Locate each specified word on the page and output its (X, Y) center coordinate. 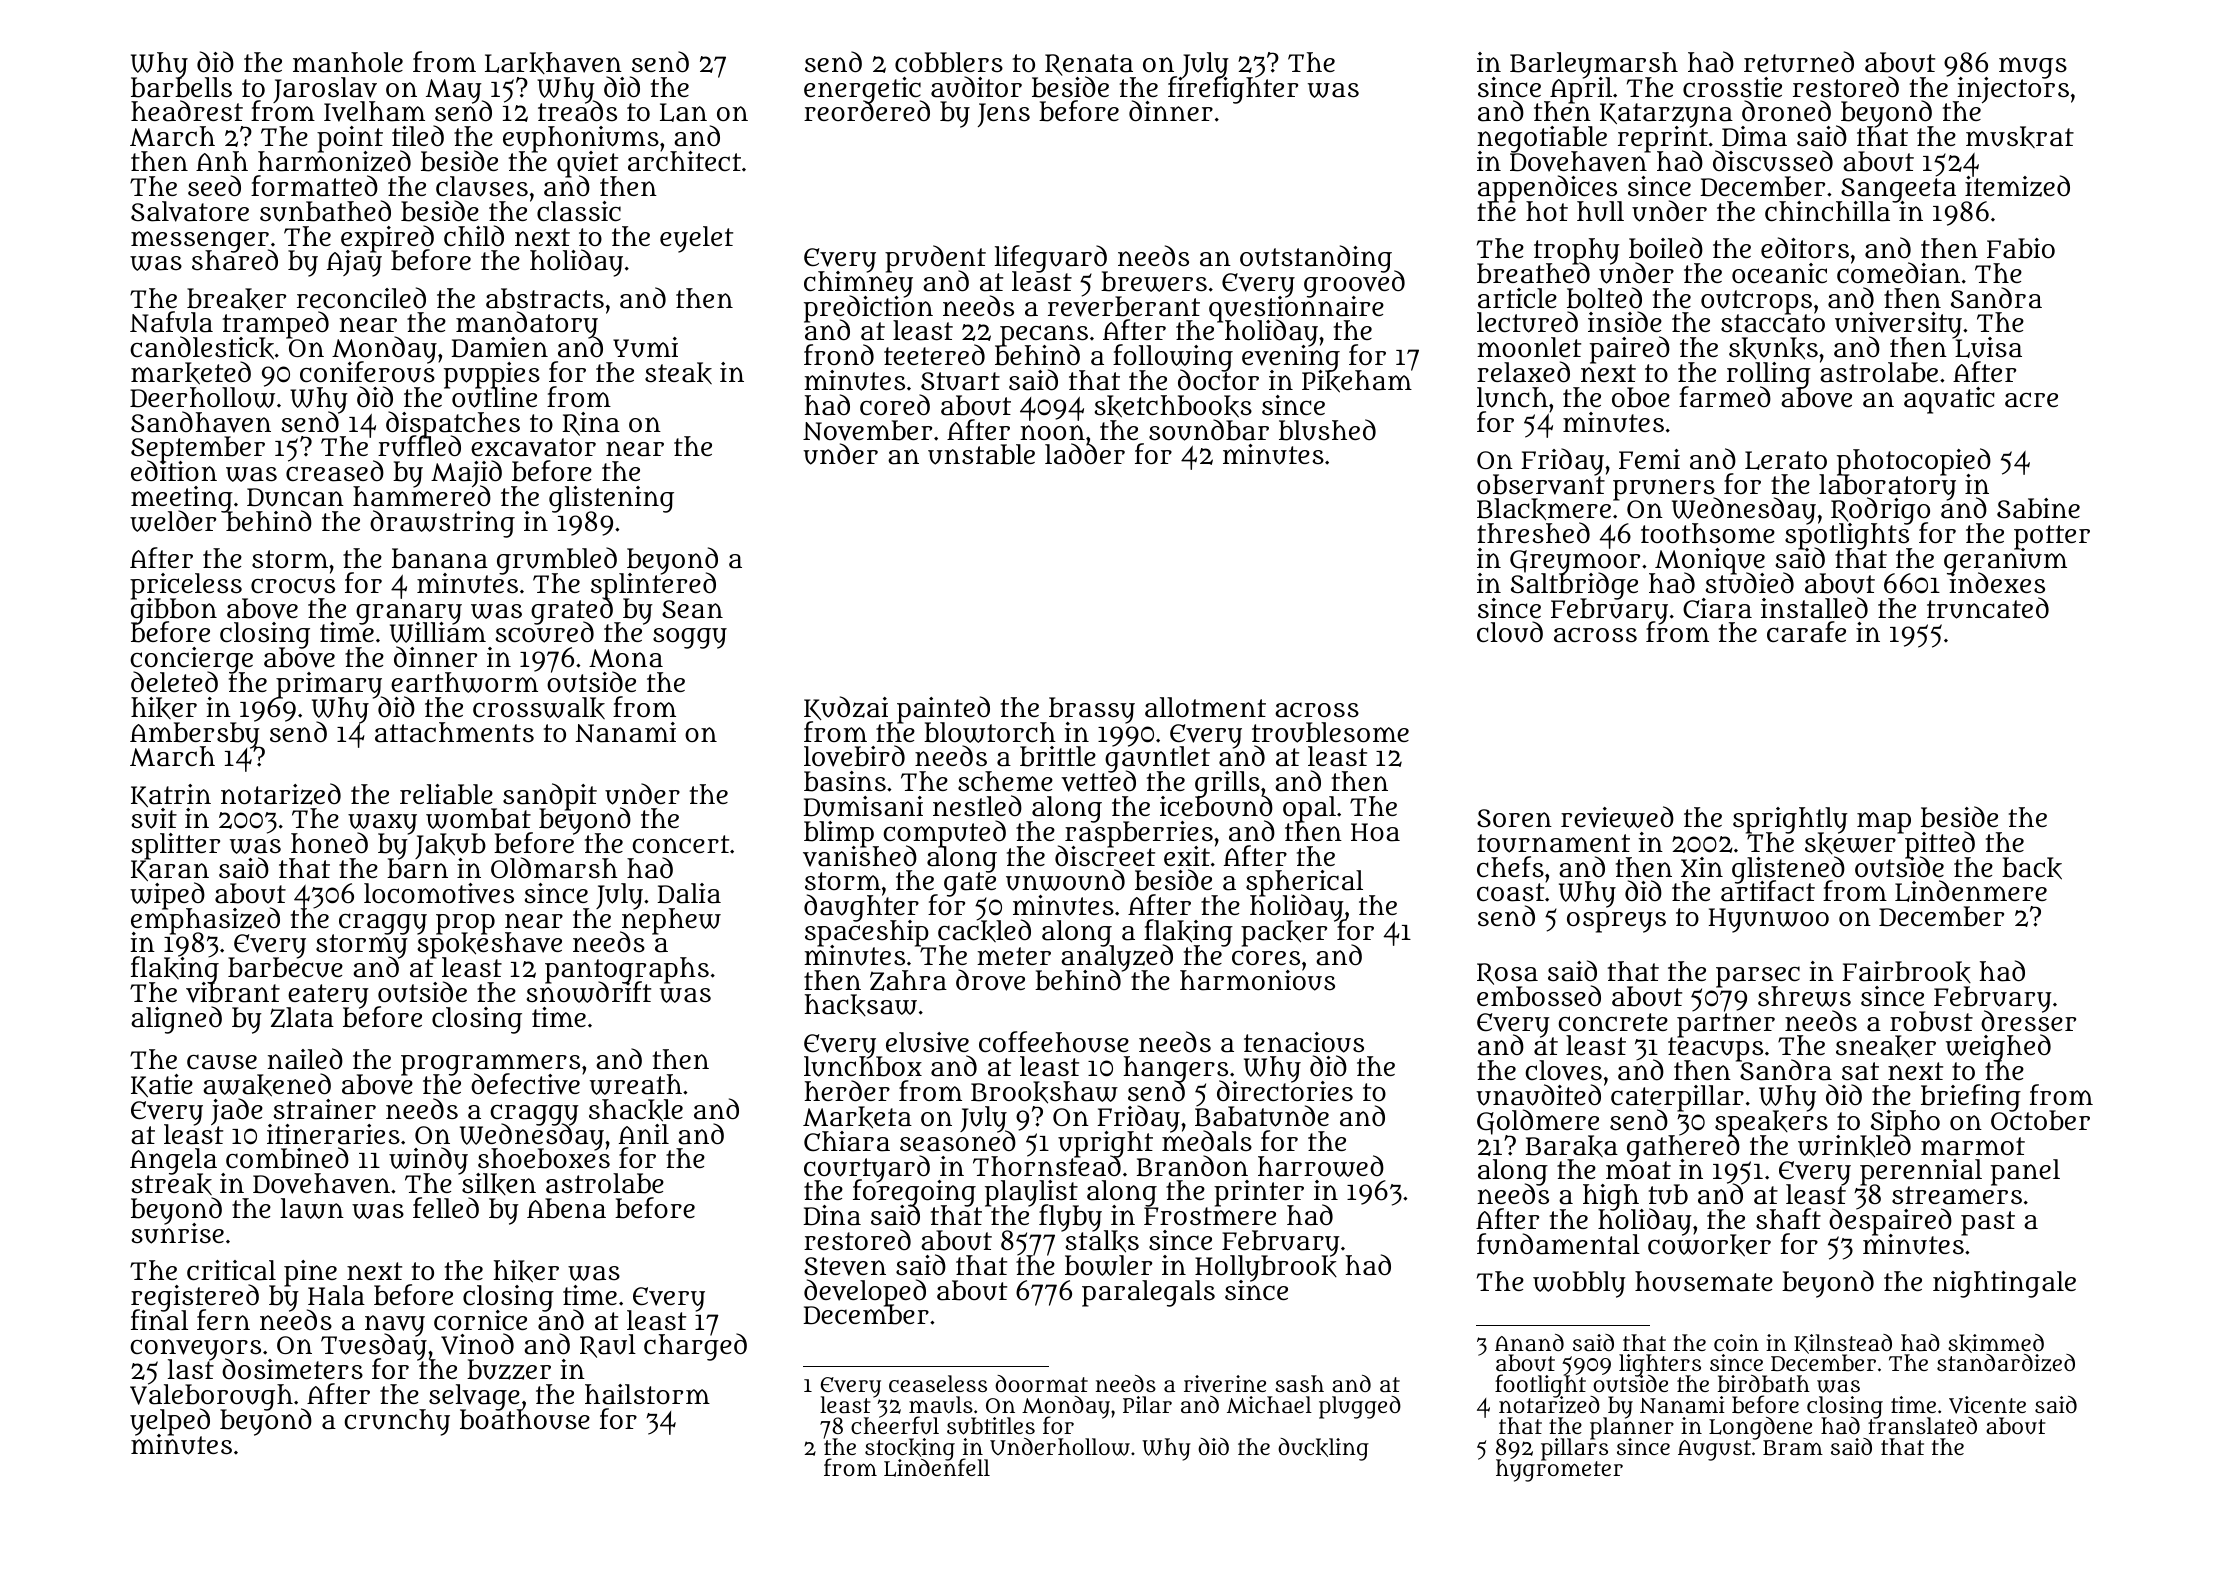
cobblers (949, 62)
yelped (170, 1421)
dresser (2028, 1021)
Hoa (1375, 832)
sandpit (550, 796)
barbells (181, 88)
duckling (1323, 1449)
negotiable (1542, 139)
